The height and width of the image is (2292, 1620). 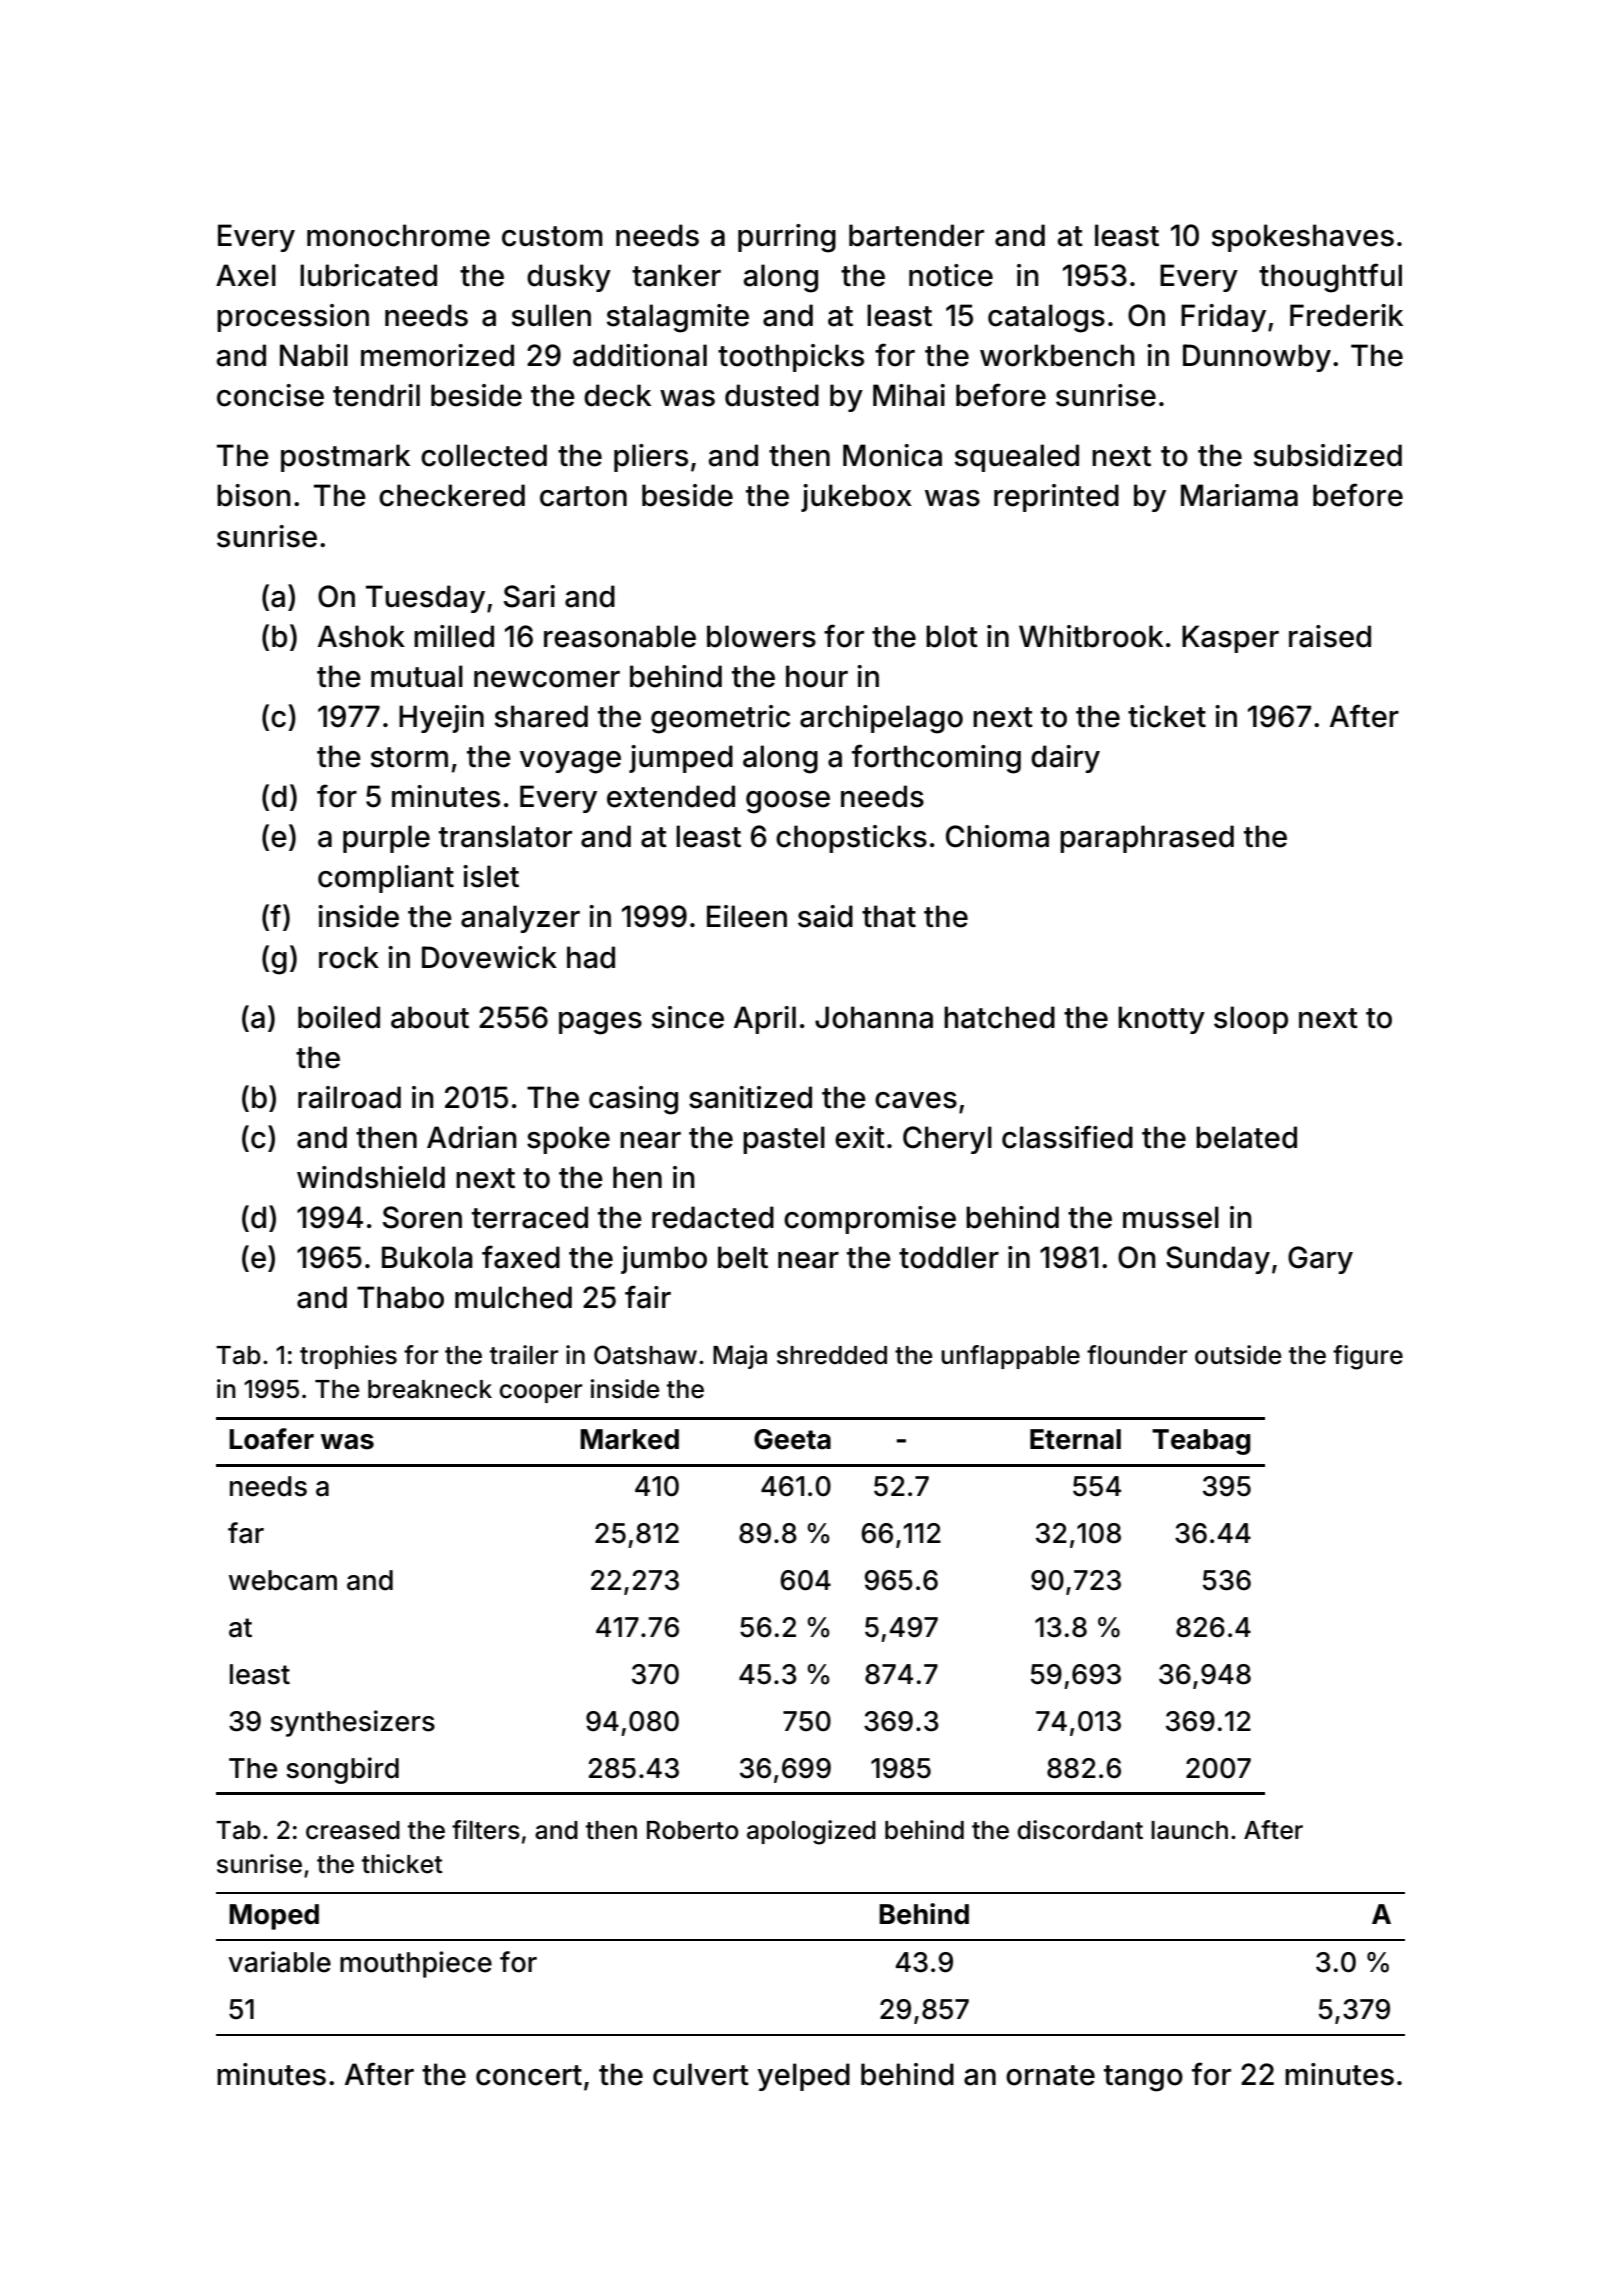 What do you see at coordinates (246, 275) in the image?
I see `Axel` at bounding box center [246, 275].
